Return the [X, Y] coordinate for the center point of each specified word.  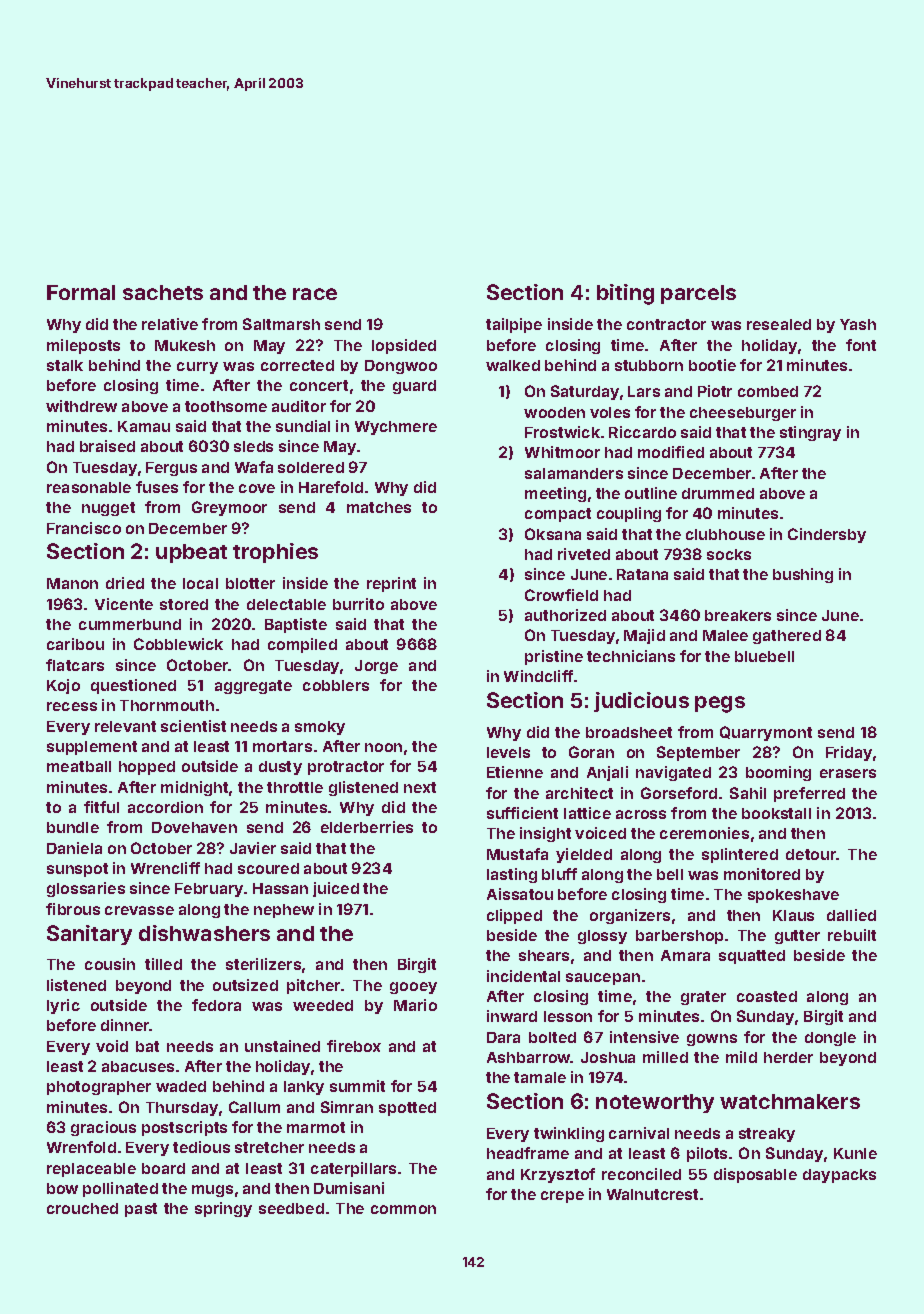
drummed [718, 493]
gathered [787, 637]
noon [383, 747]
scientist [193, 726]
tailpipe [514, 325]
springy [223, 1209]
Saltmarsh [281, 324]
